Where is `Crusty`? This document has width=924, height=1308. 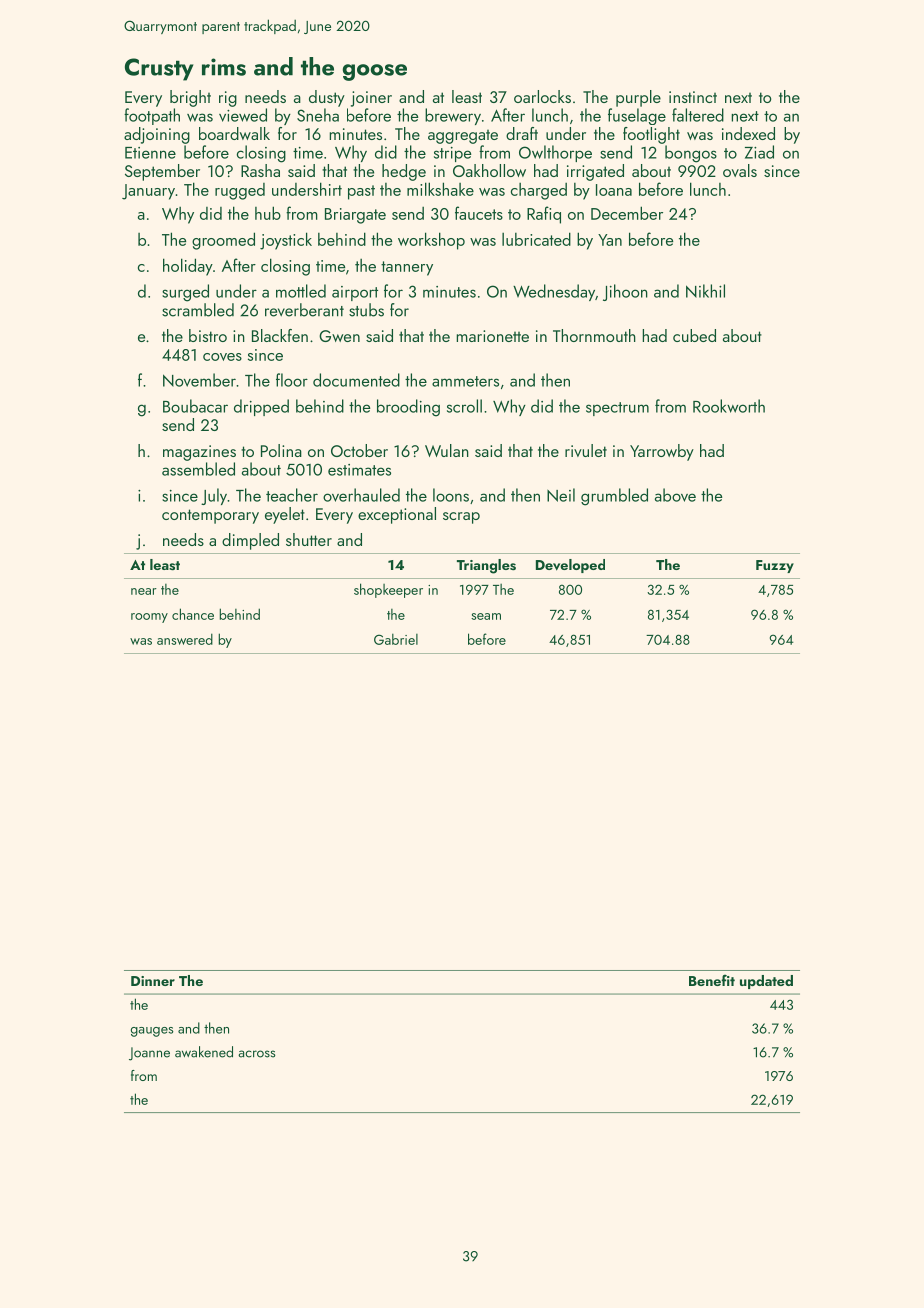
Crusty is located at coordinates (159, 69).
